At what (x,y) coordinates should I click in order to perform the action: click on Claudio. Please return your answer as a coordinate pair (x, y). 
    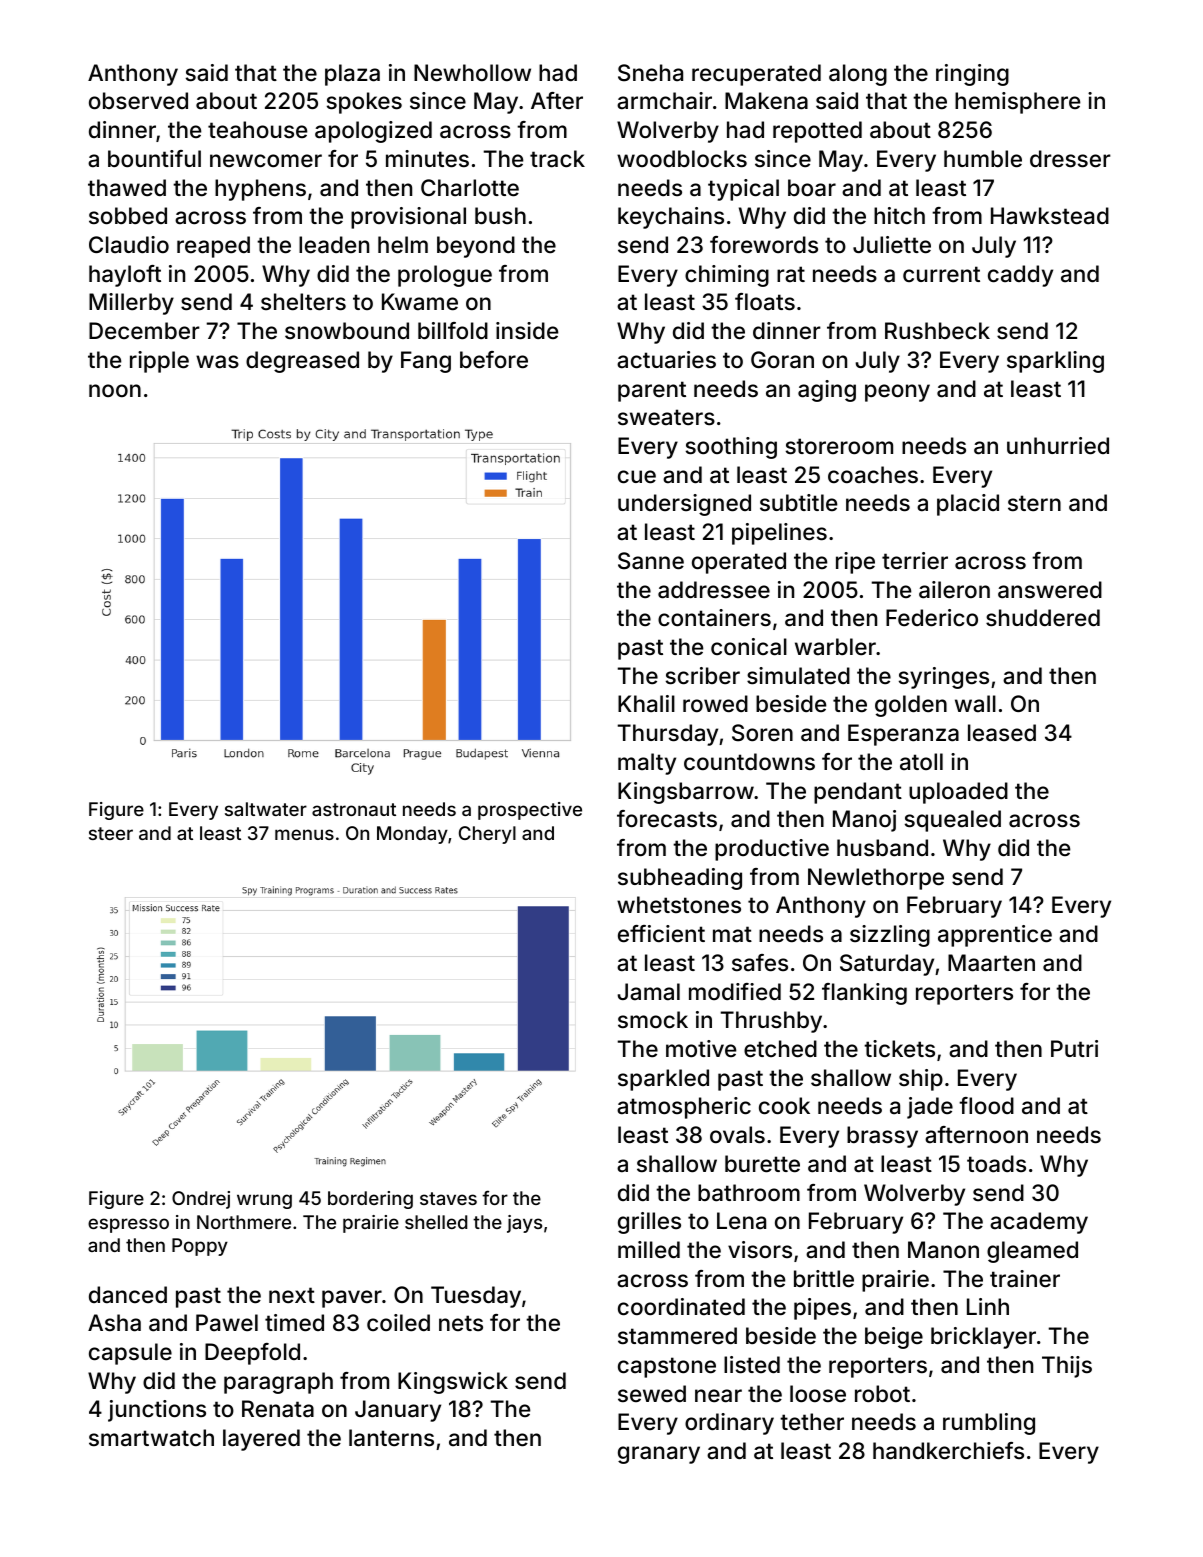
    Looking at the image, I should click on (129, 245).
